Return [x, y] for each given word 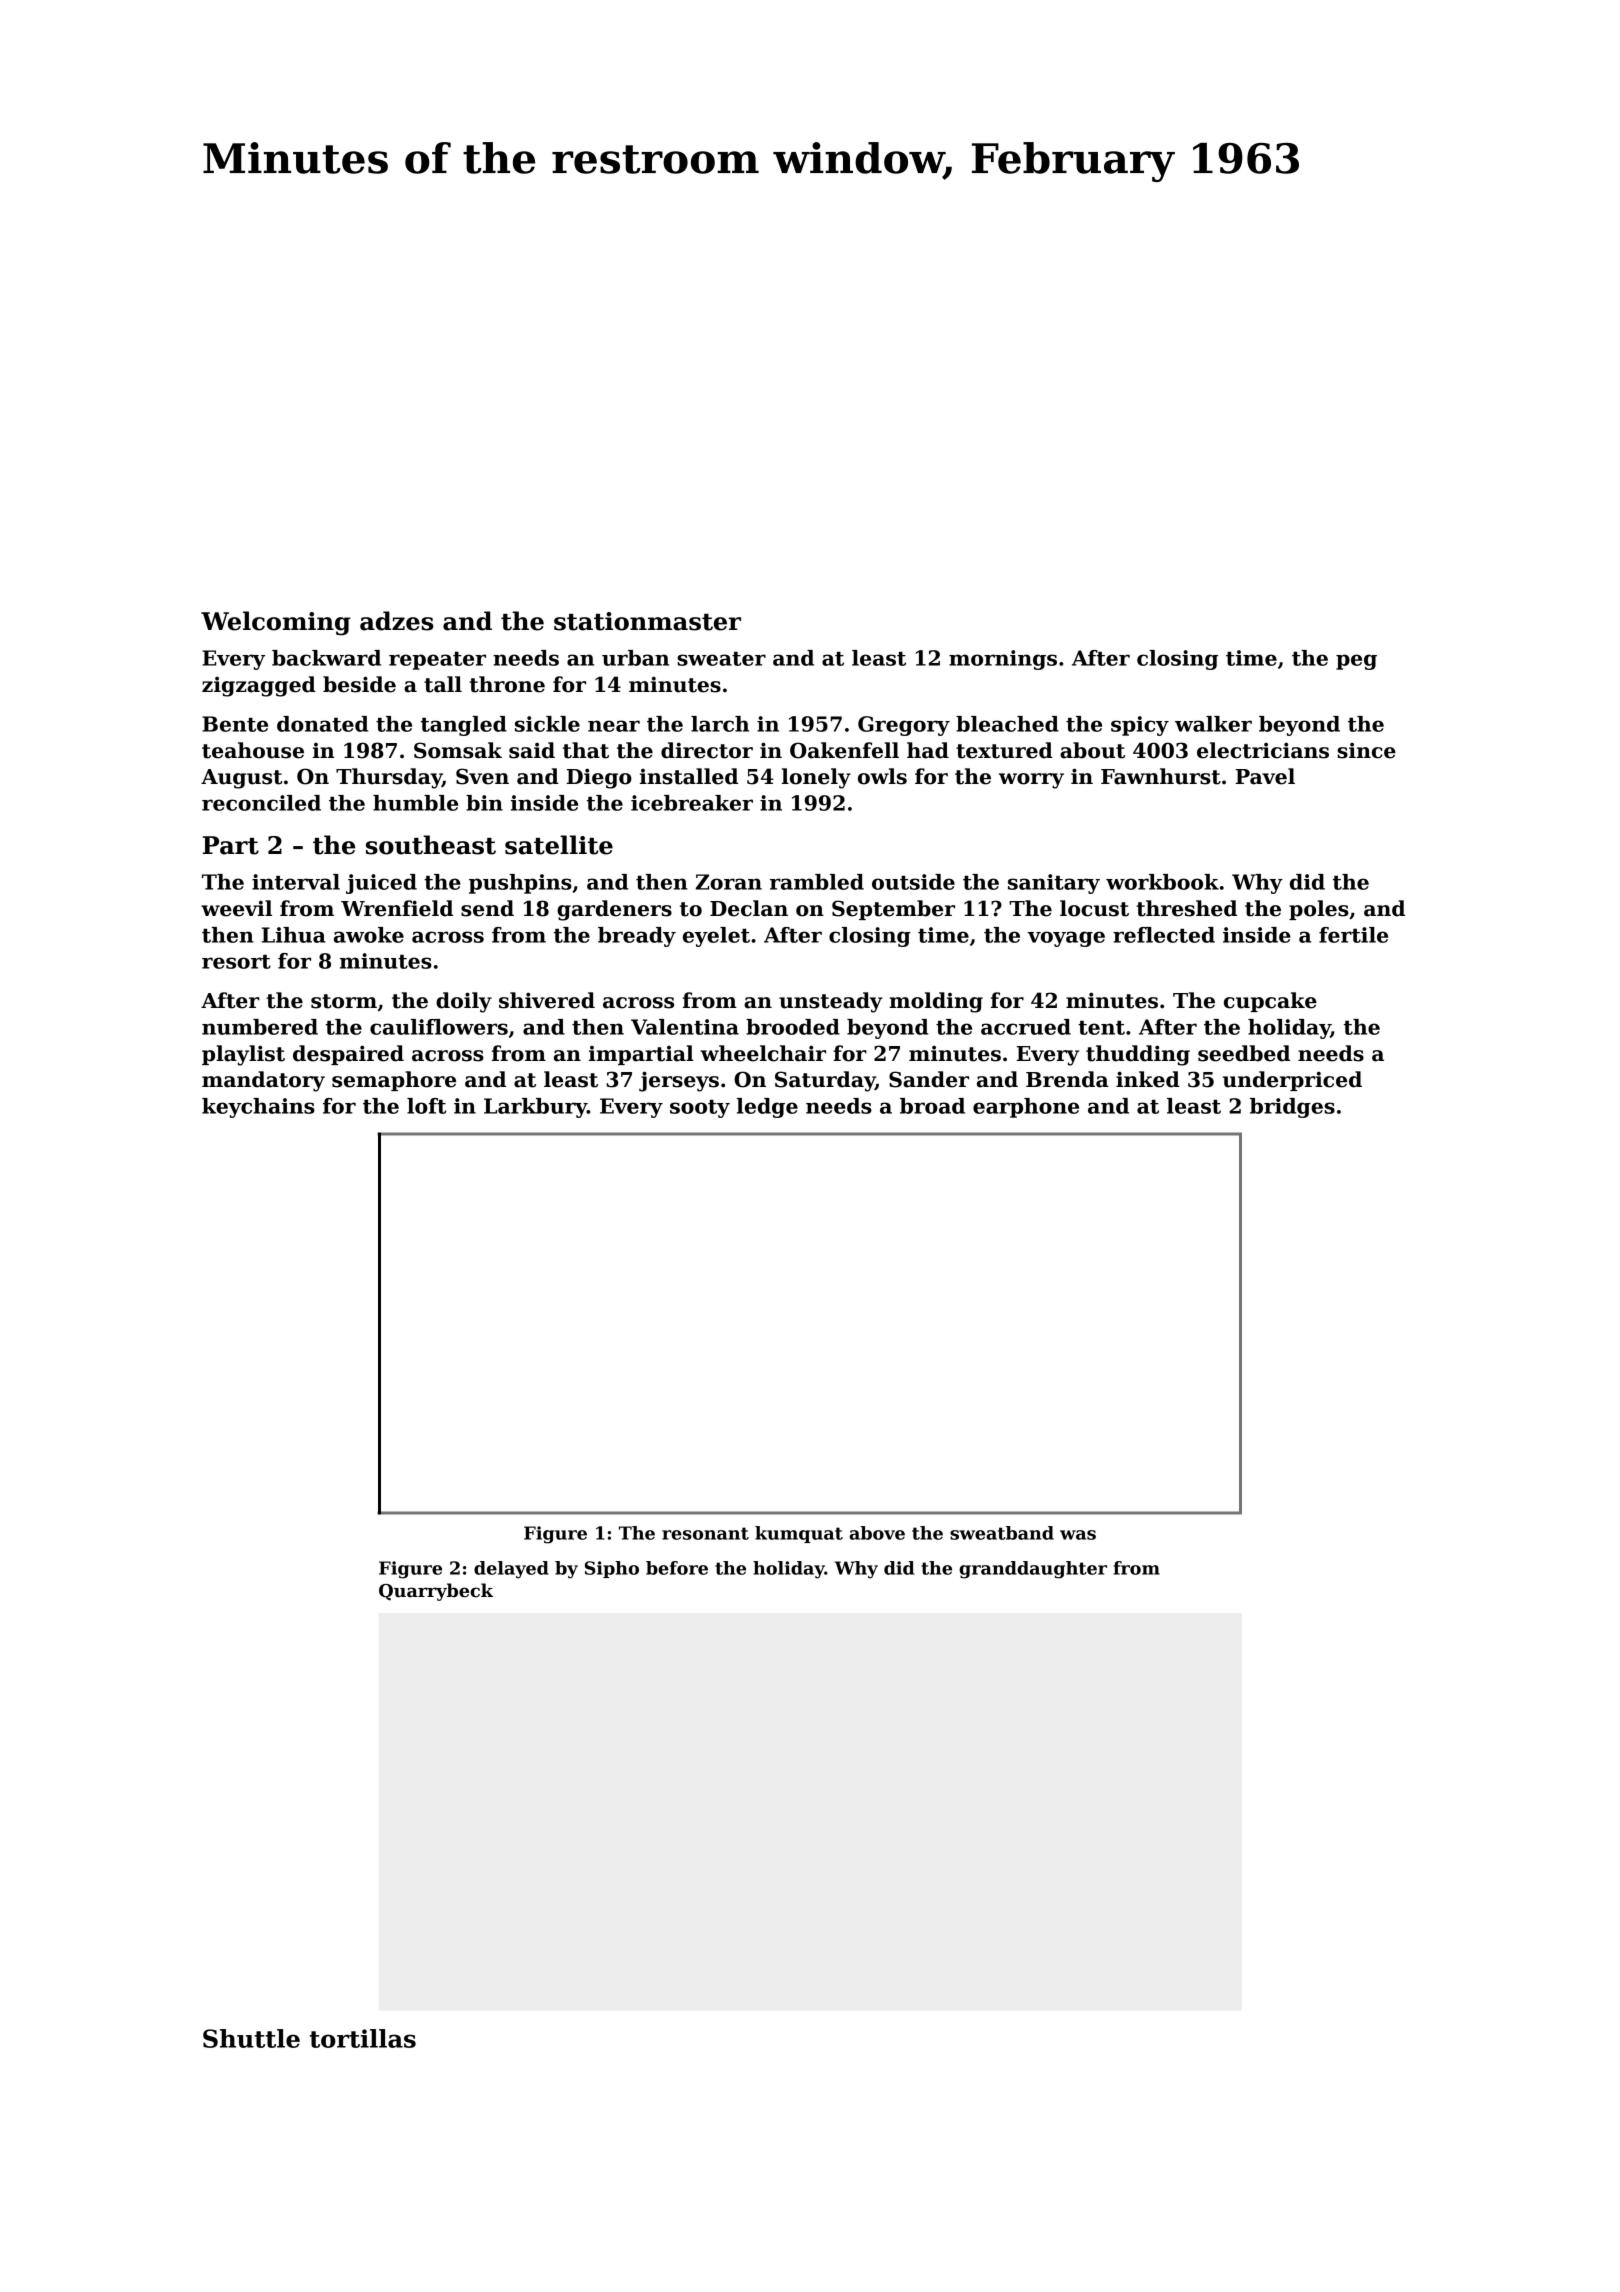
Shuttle [251, 2038]
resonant [705, 1533]
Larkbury [535, 1108]
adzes [396, 621]
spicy [1140, 726]
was [1078, 1535]
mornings [1003, 660]
